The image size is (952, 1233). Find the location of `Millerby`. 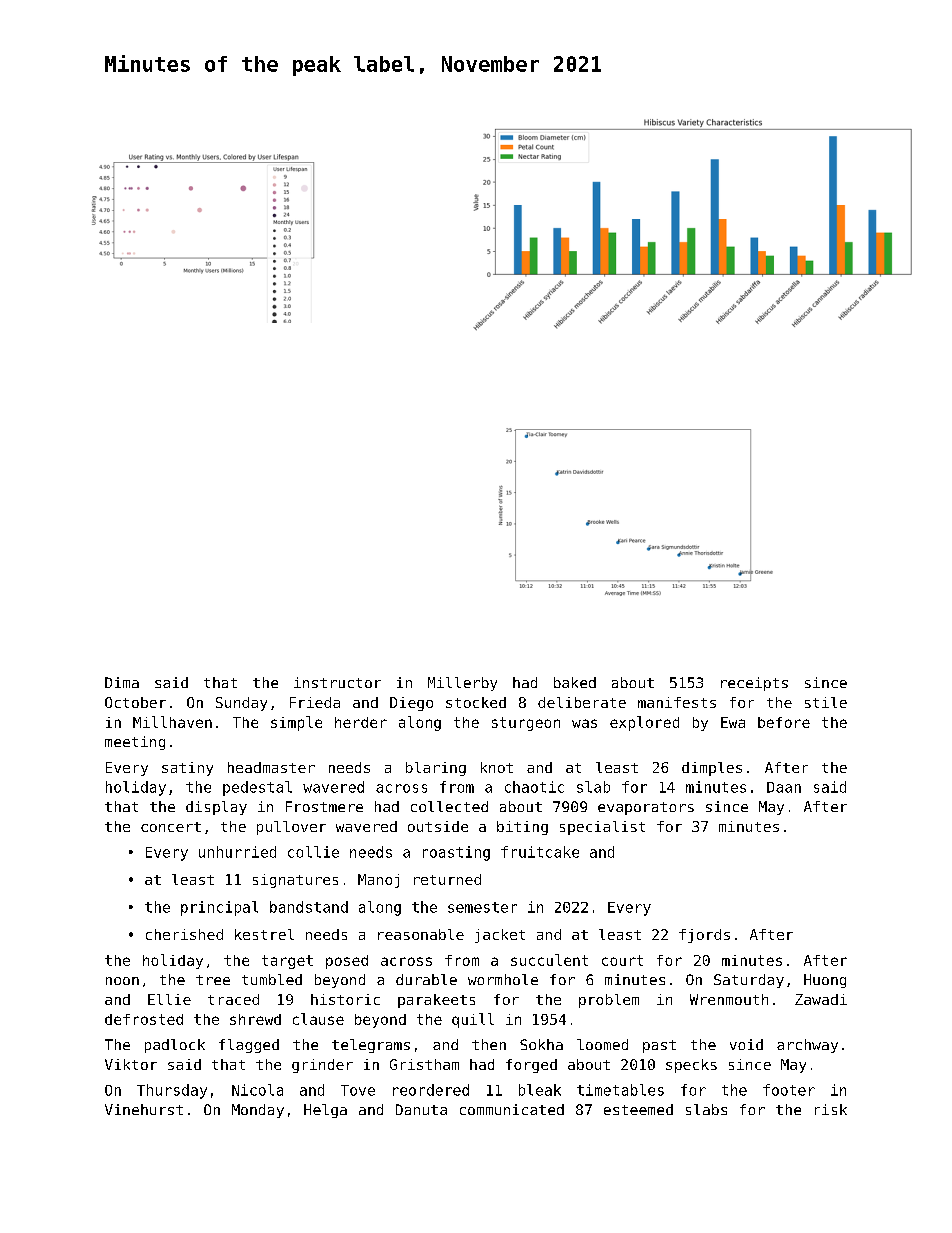

Millerby is located at coordinates (462, 684).
